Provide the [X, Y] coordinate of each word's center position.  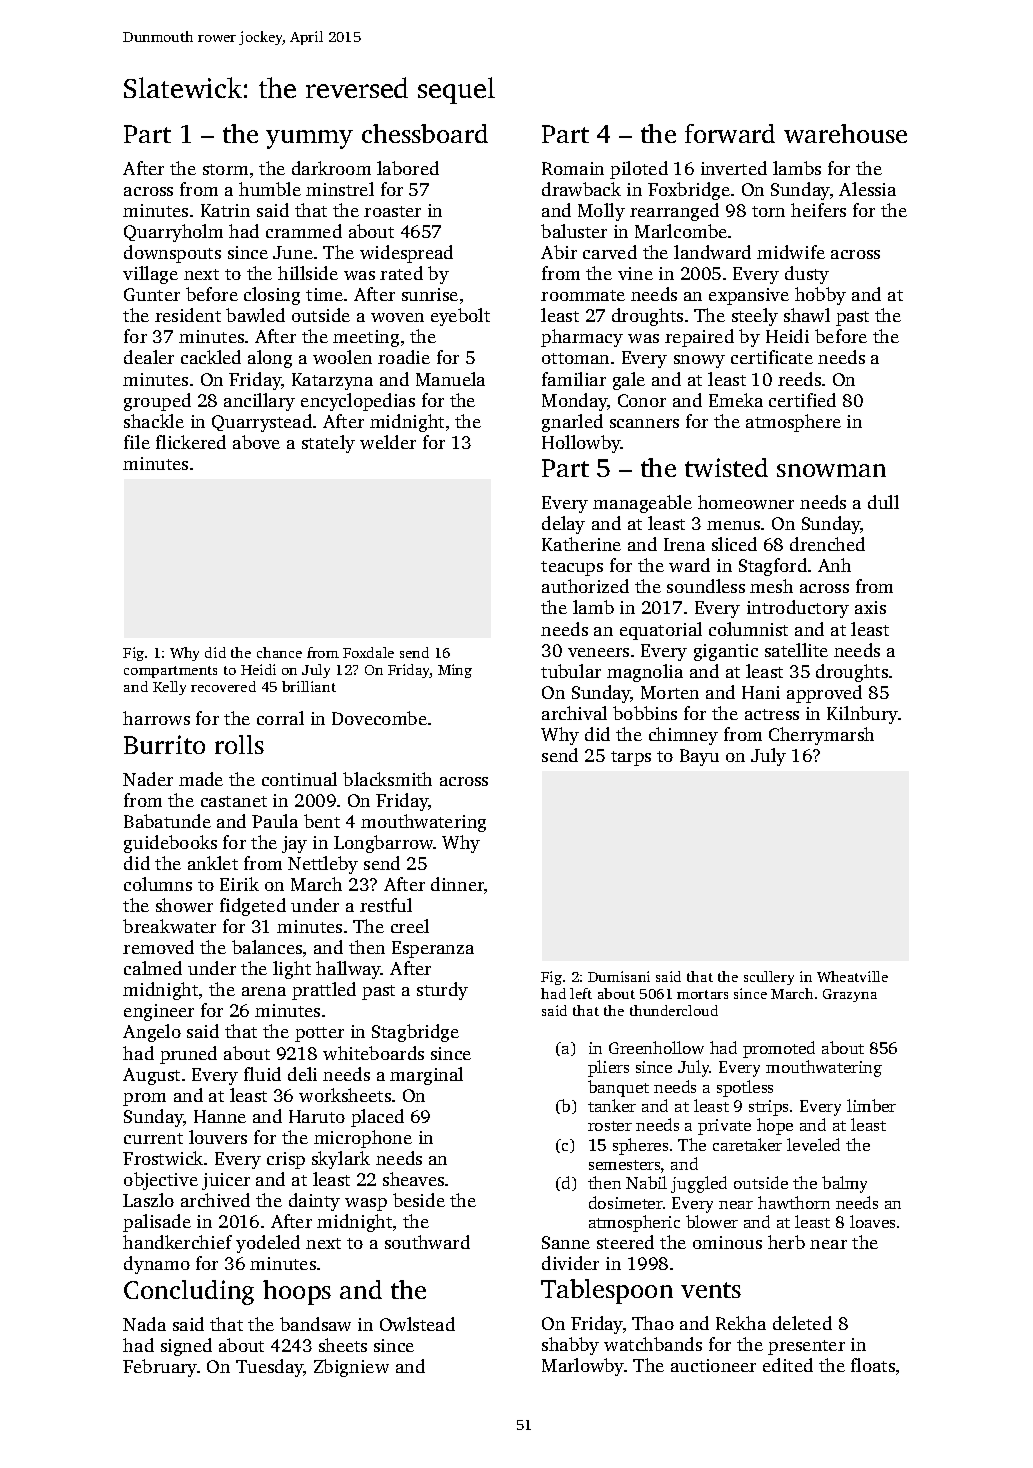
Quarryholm [173, 233]
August [151, 1076]
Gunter [152, 294]
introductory [798, 609]
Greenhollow [656, 1047]
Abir [559, 252]
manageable [642, 504]
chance [279, 652]
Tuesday [270, 1368]
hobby [820, 296]
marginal [426, 1076]
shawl [807, 315]
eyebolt [460, 317]
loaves [872, 1221]
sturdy [442, 991]
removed [158, 947]
